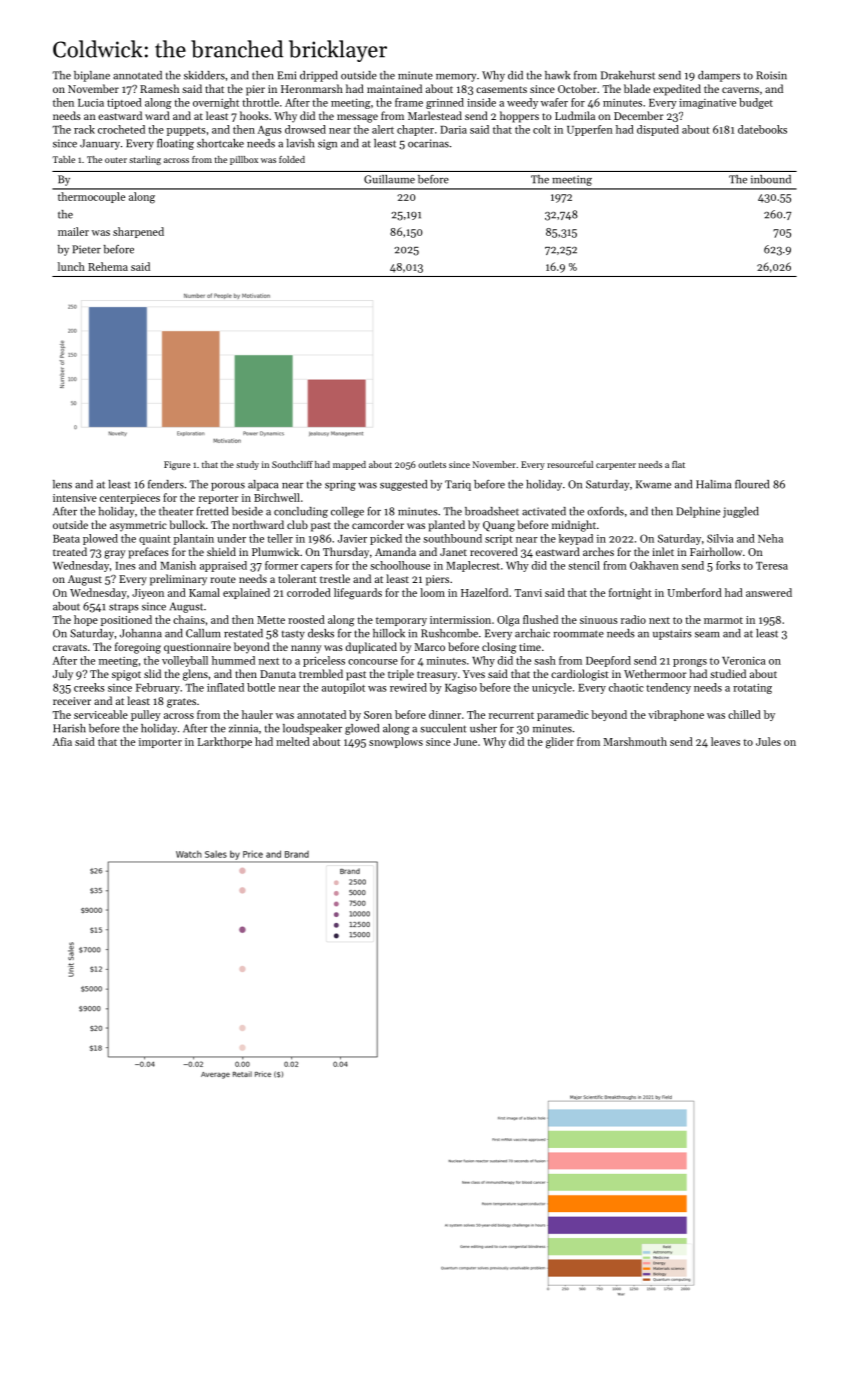  Describe the element at coordinates (66, 539) in the image. I see `Beata` at that location.
